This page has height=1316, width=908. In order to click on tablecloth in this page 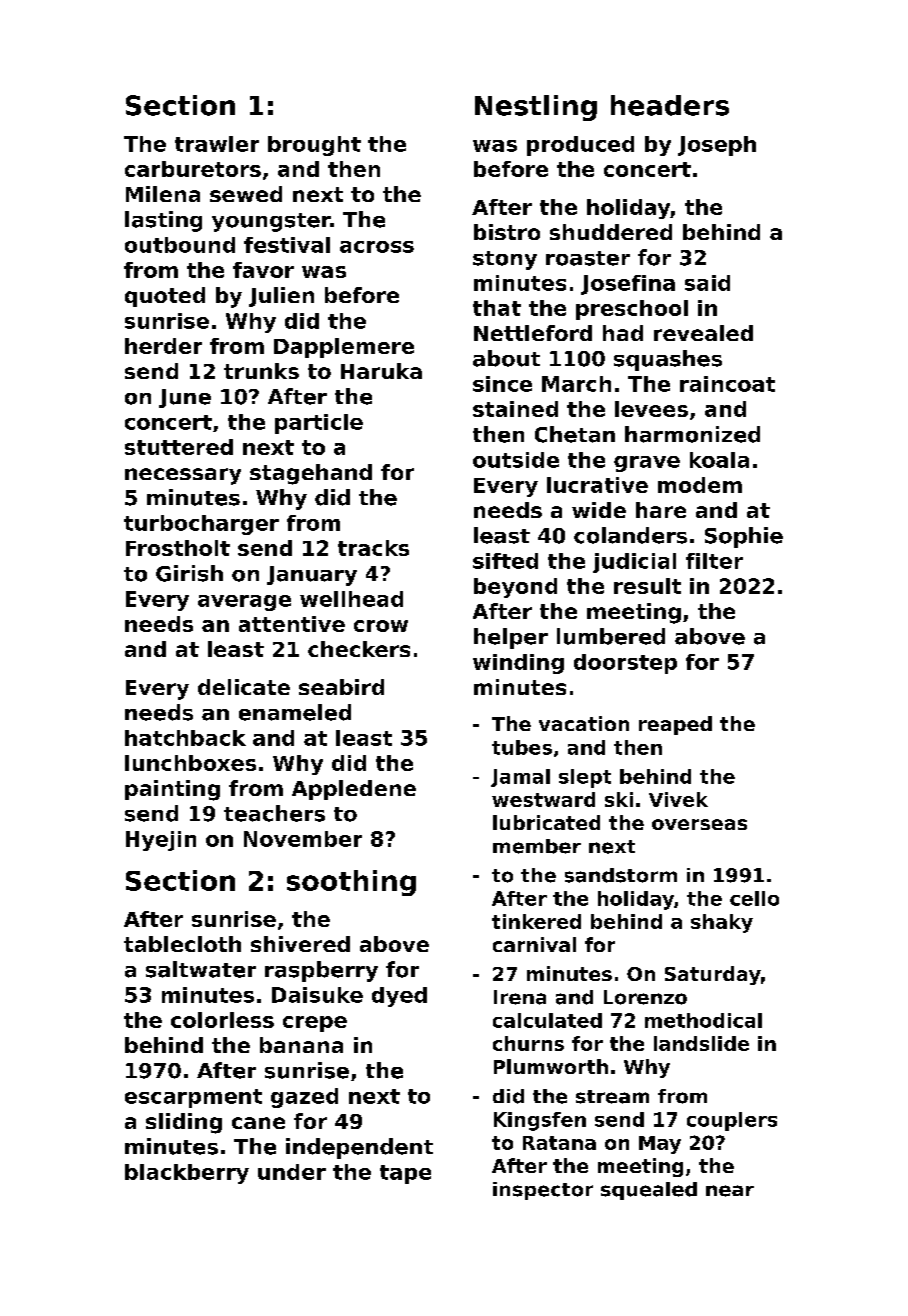, I will do `click(182, 944)`.
